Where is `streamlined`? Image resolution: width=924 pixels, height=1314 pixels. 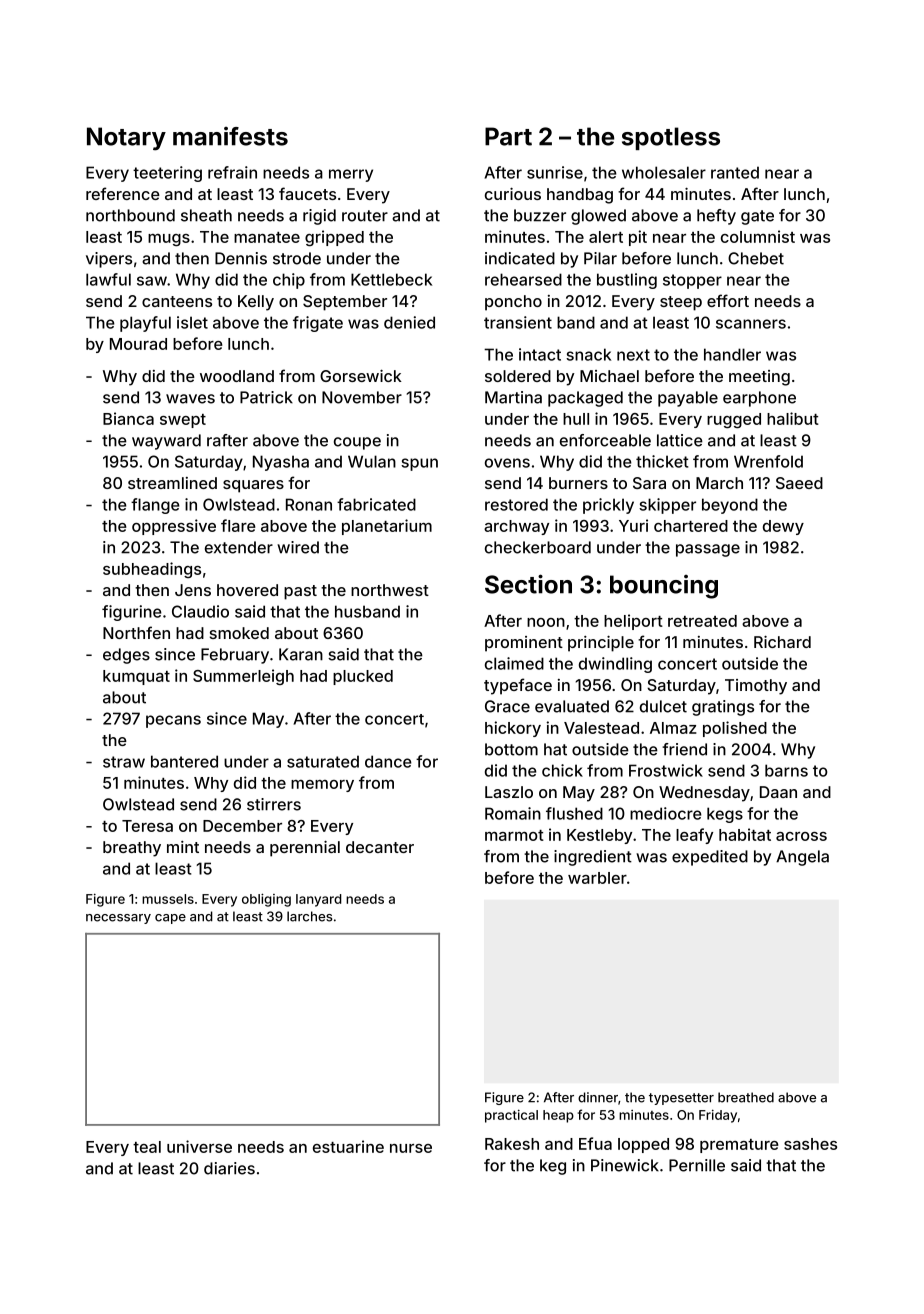
streamlined is located at coordinates (172, 483).
